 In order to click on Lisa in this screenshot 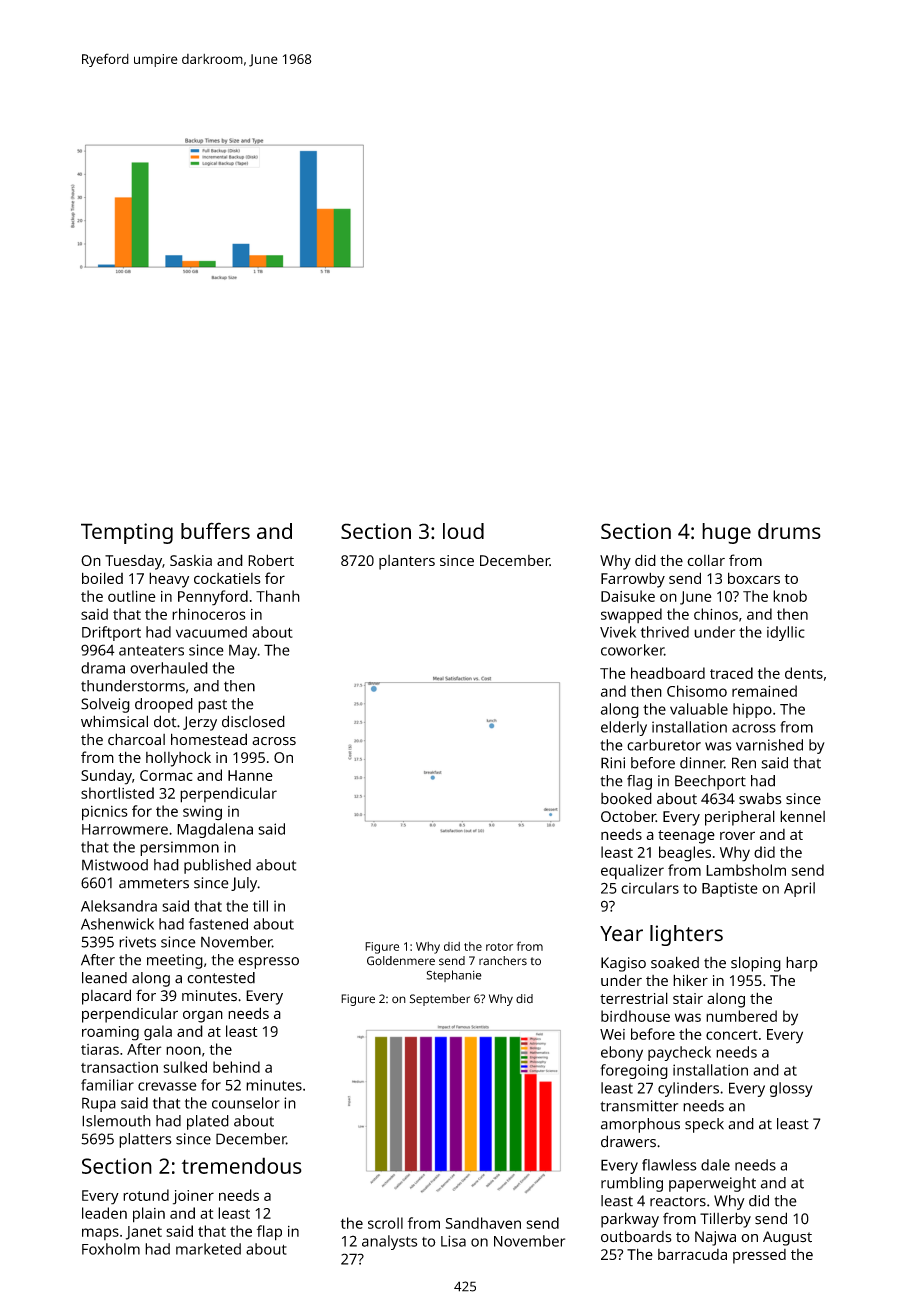, I will do `click(453, 1241)`.
